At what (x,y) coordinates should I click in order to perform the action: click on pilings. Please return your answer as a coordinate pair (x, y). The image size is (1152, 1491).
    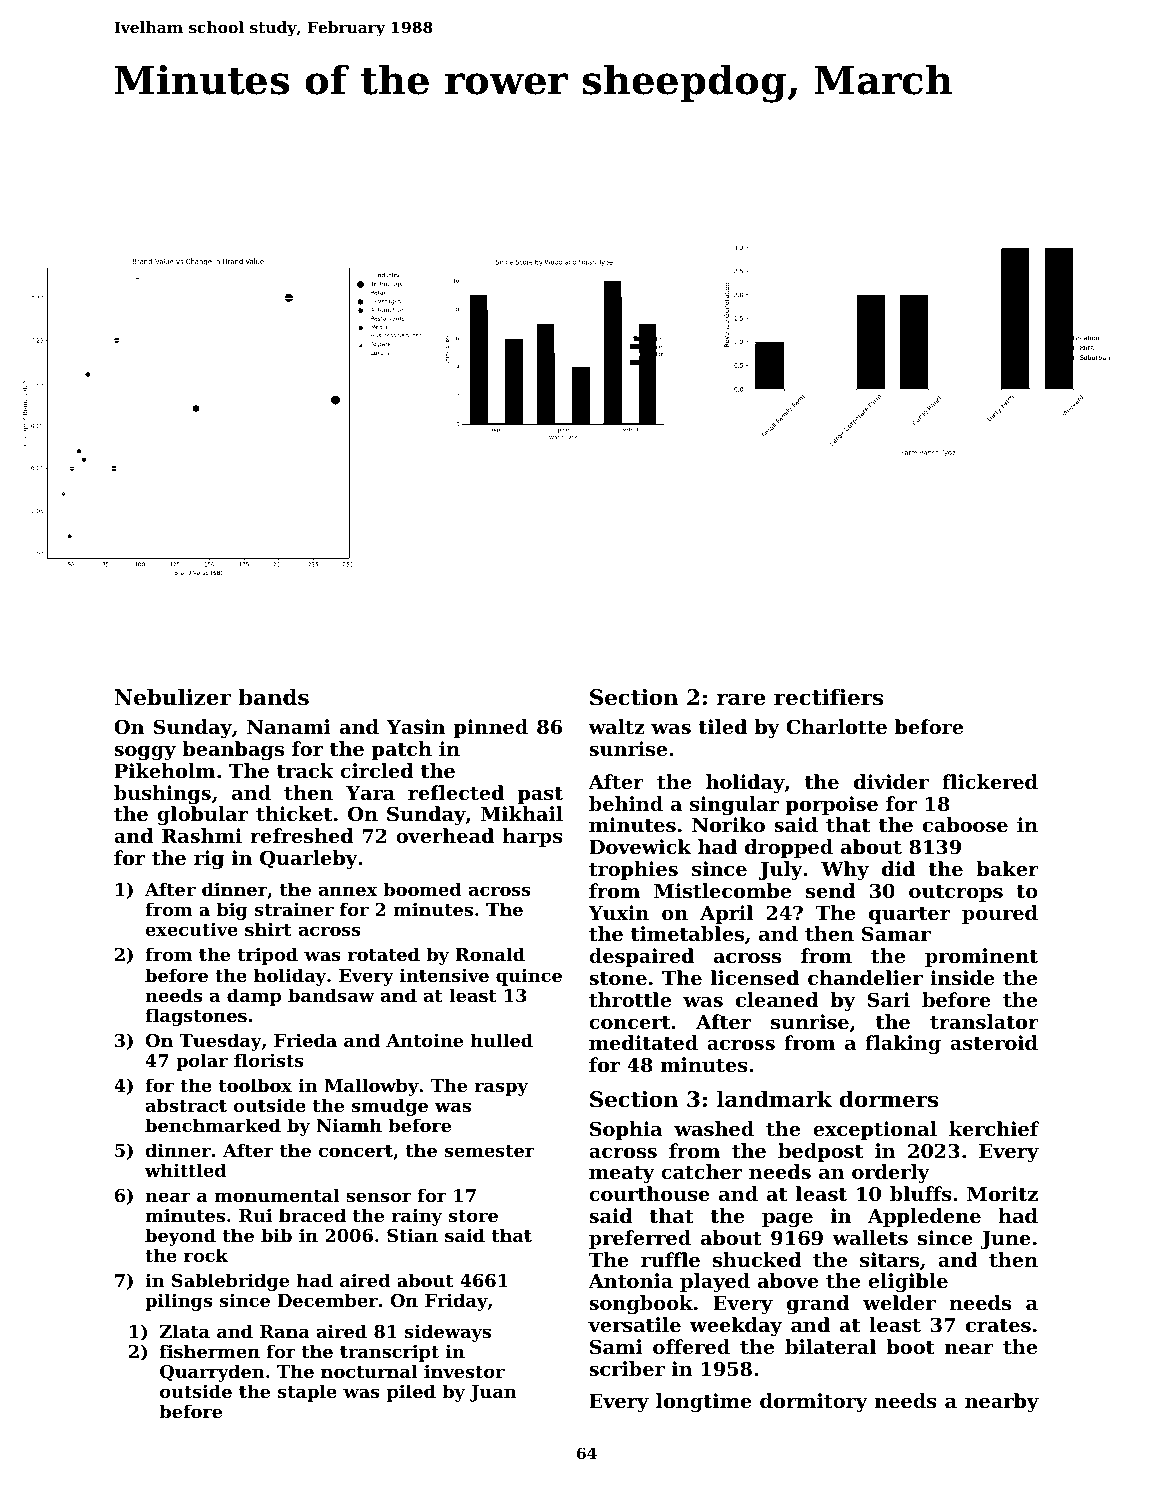
    Looking at the image, I should click on (178, 1302).
